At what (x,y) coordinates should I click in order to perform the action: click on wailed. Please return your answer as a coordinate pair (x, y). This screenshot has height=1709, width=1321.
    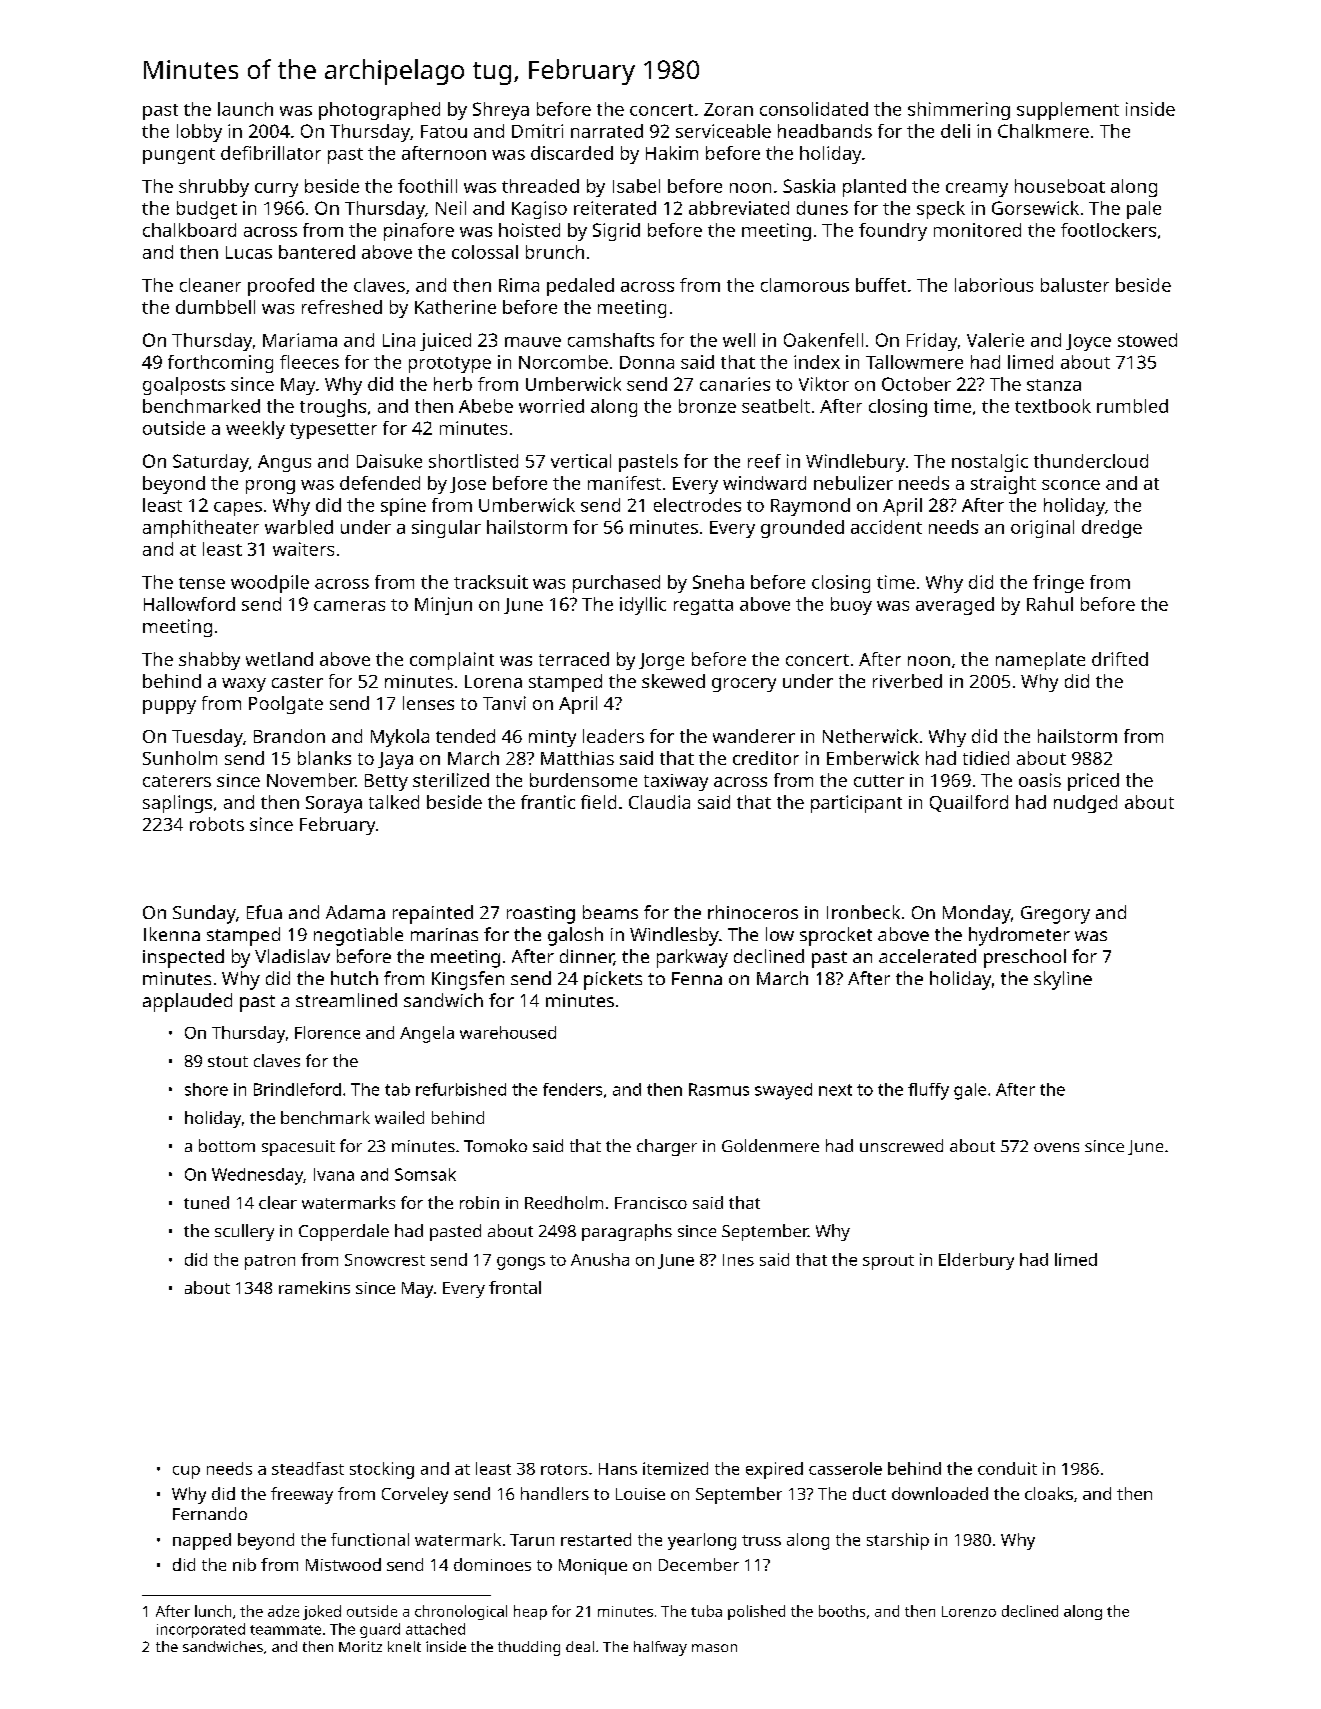
    Looking at the image, I should click on (399, 1117).
